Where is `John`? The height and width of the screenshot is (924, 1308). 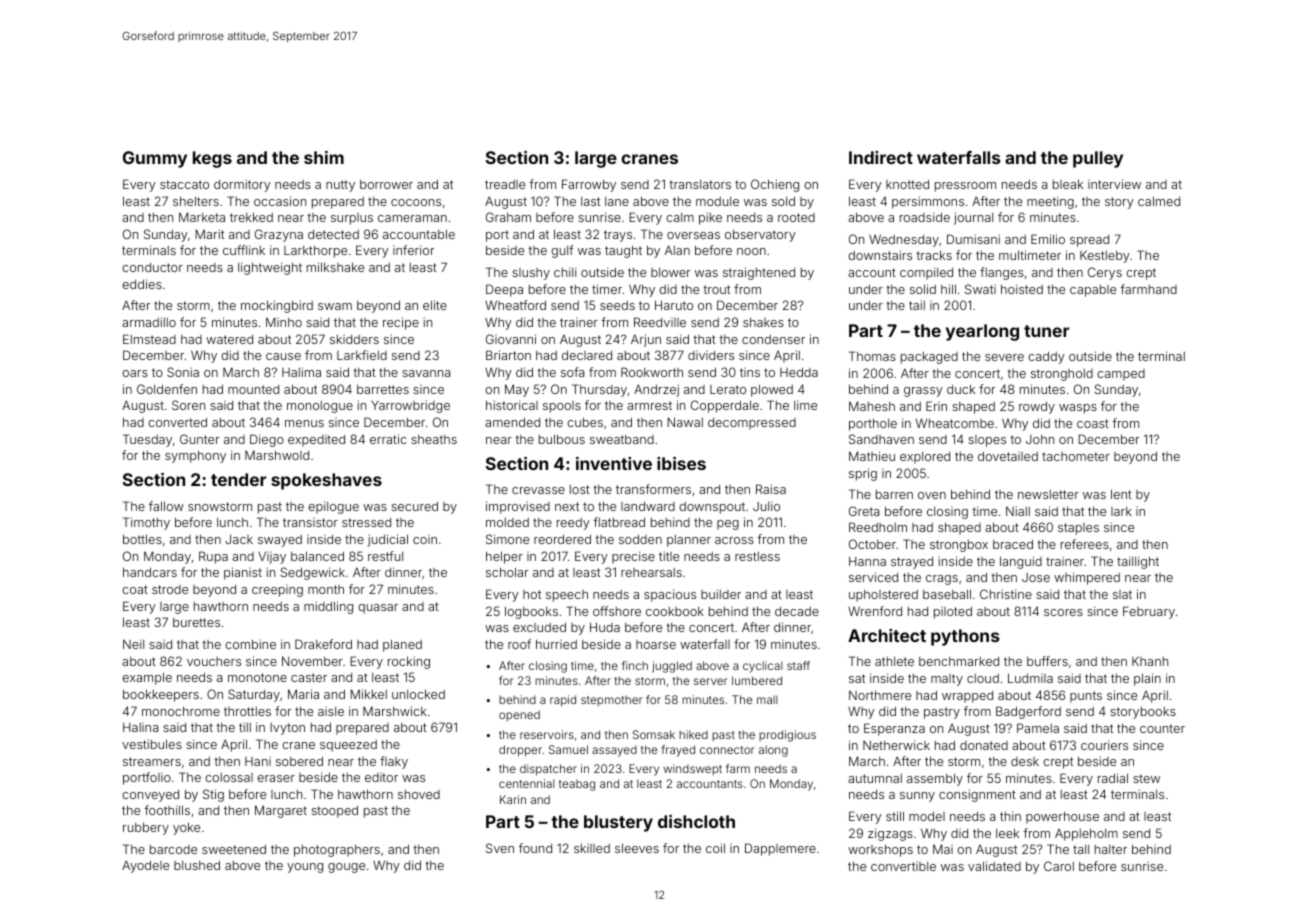 John is located at coordinates (1040, 439).
